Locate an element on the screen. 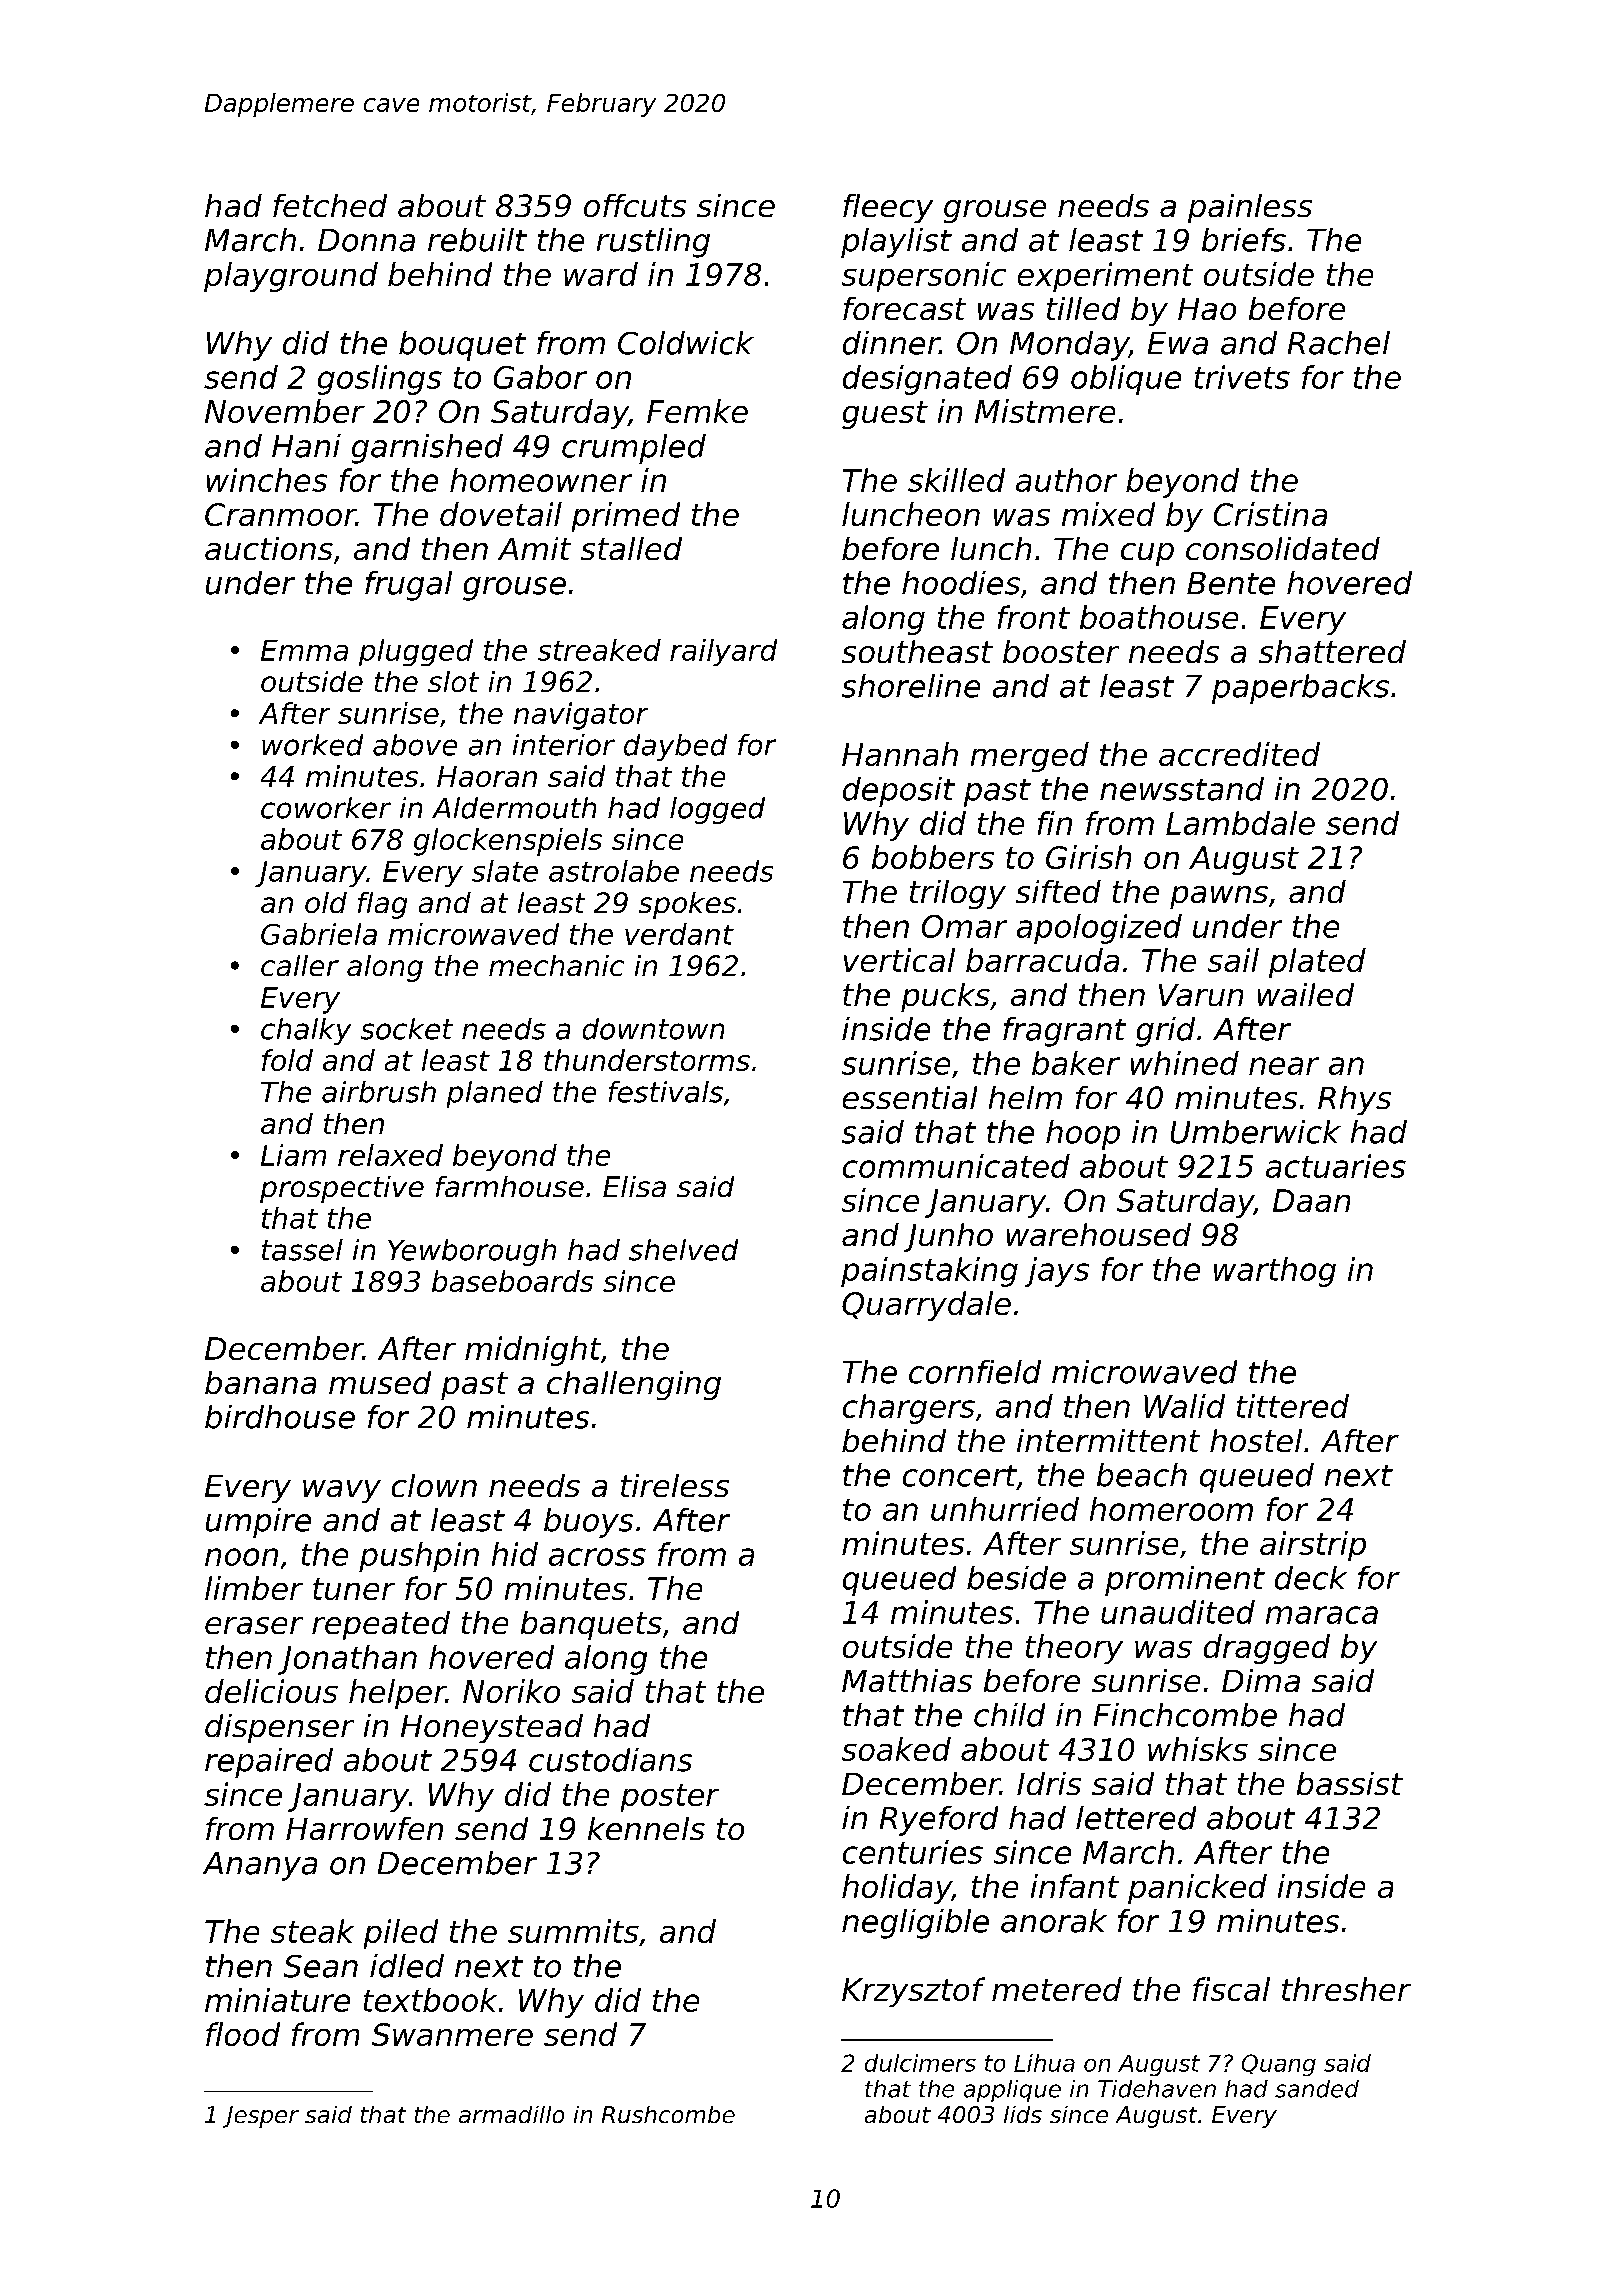 Image resolution: width=1620 pixels, height=2292 pixels. Hannah is located at coordinates (900, 754).
